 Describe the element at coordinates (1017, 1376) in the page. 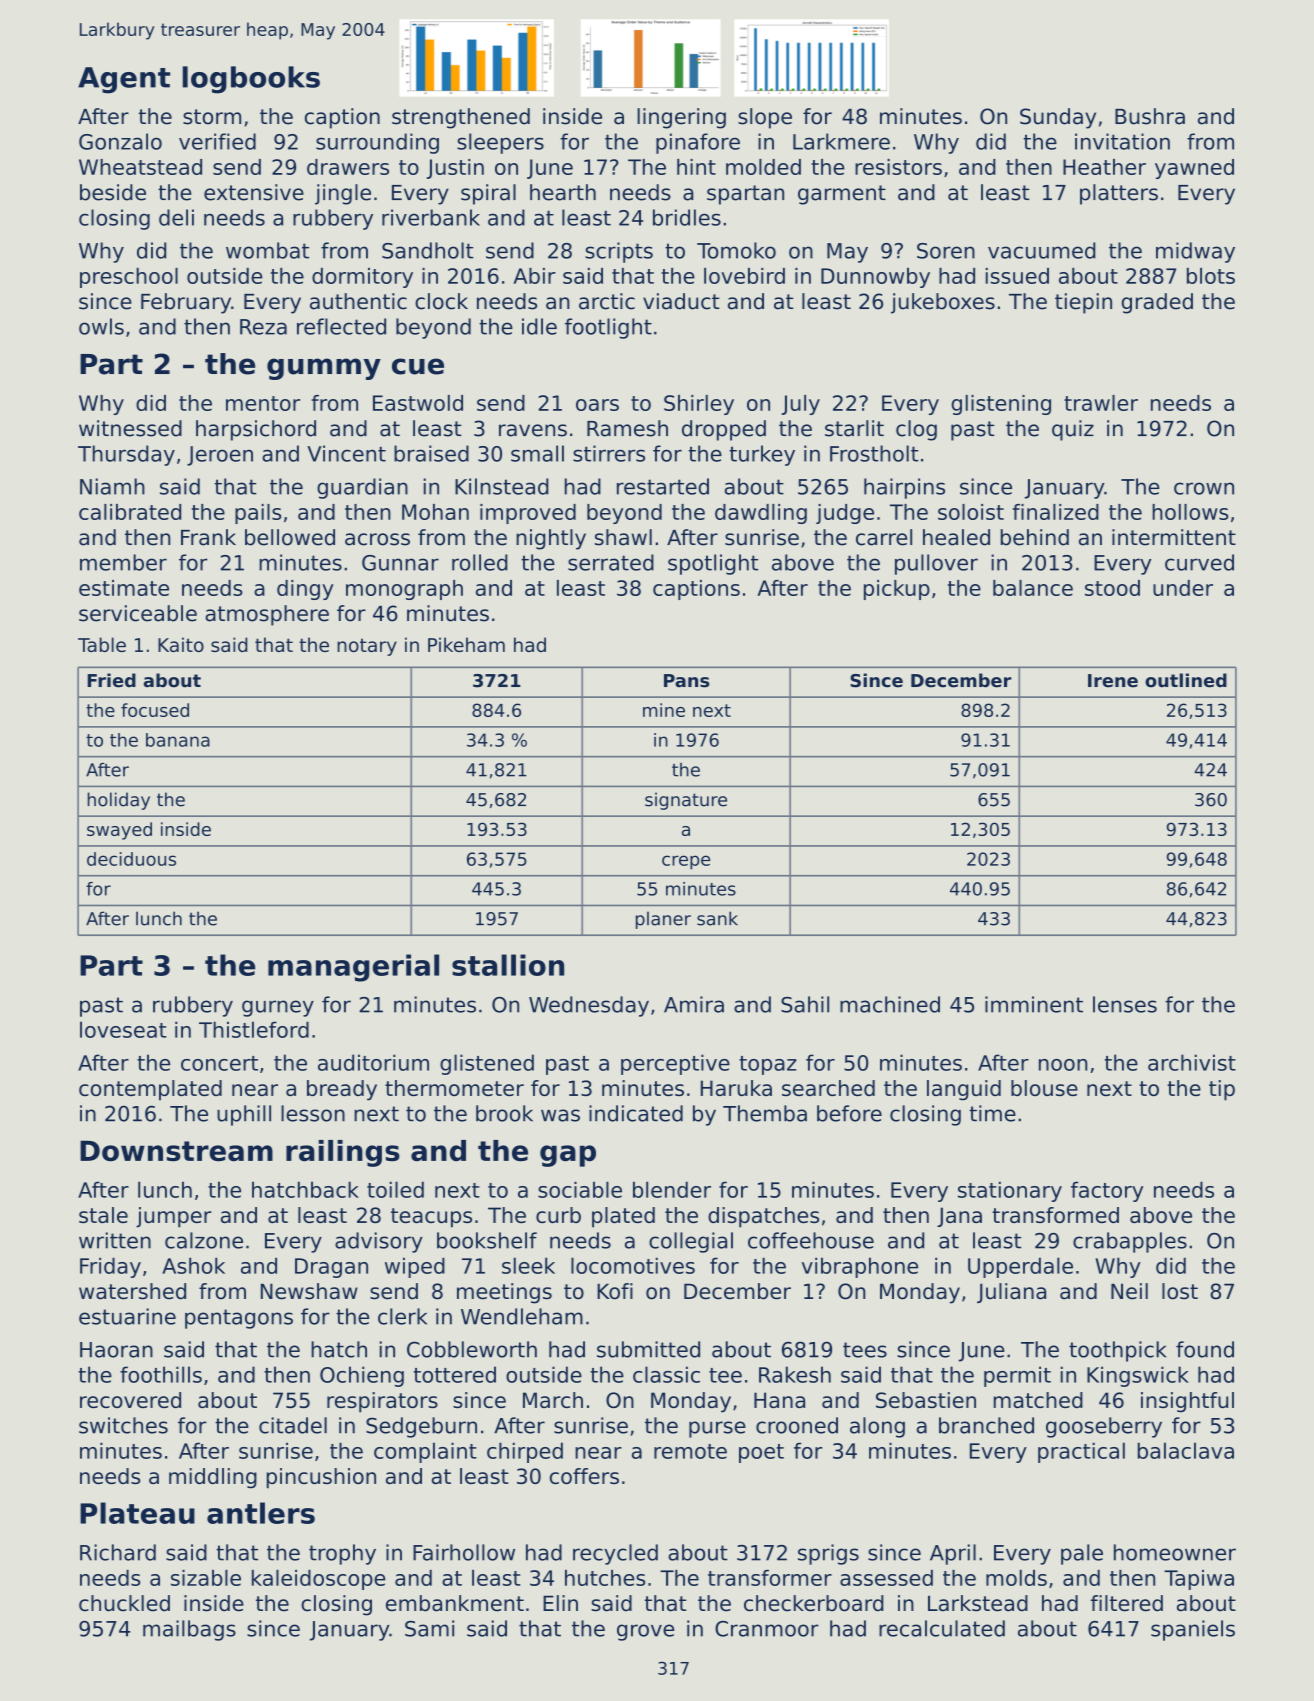

I see `permit` at that location.
